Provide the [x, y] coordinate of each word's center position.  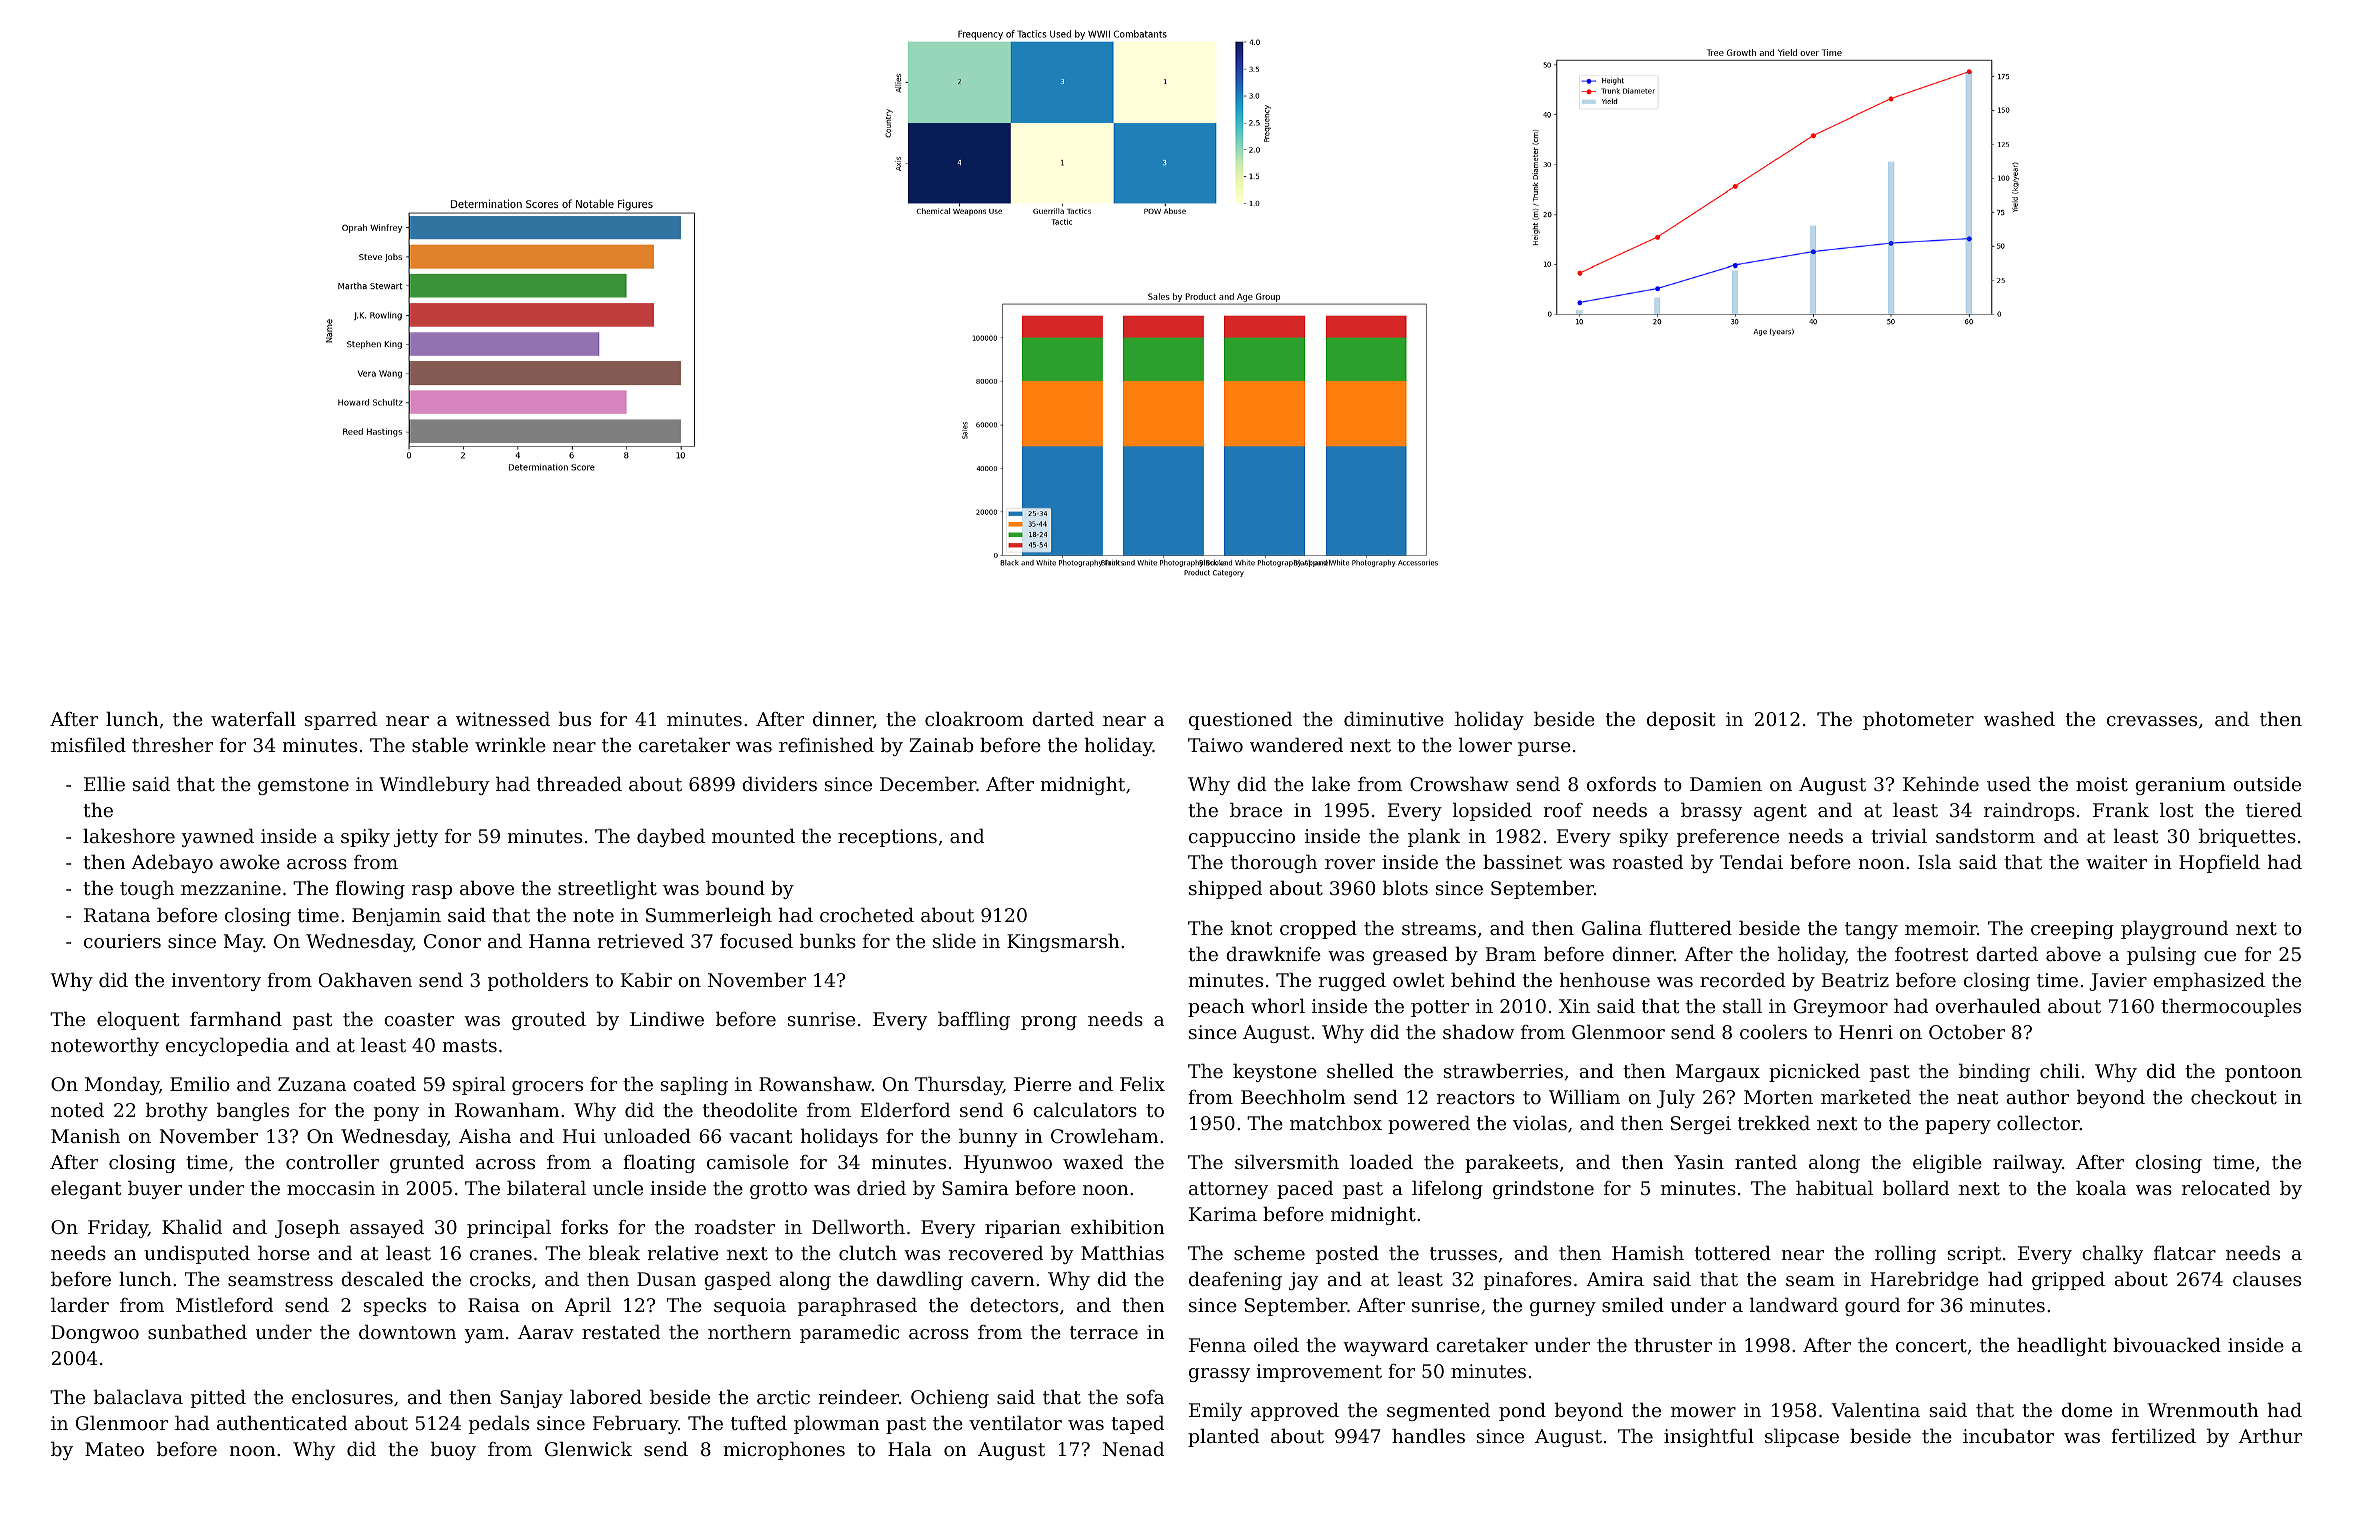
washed [2019, 718]
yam [484, 1336]
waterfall [253, 718]
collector [2038, 1122]
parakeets [1511, 1163]
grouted [549, 1020]
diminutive [1394, 718]
